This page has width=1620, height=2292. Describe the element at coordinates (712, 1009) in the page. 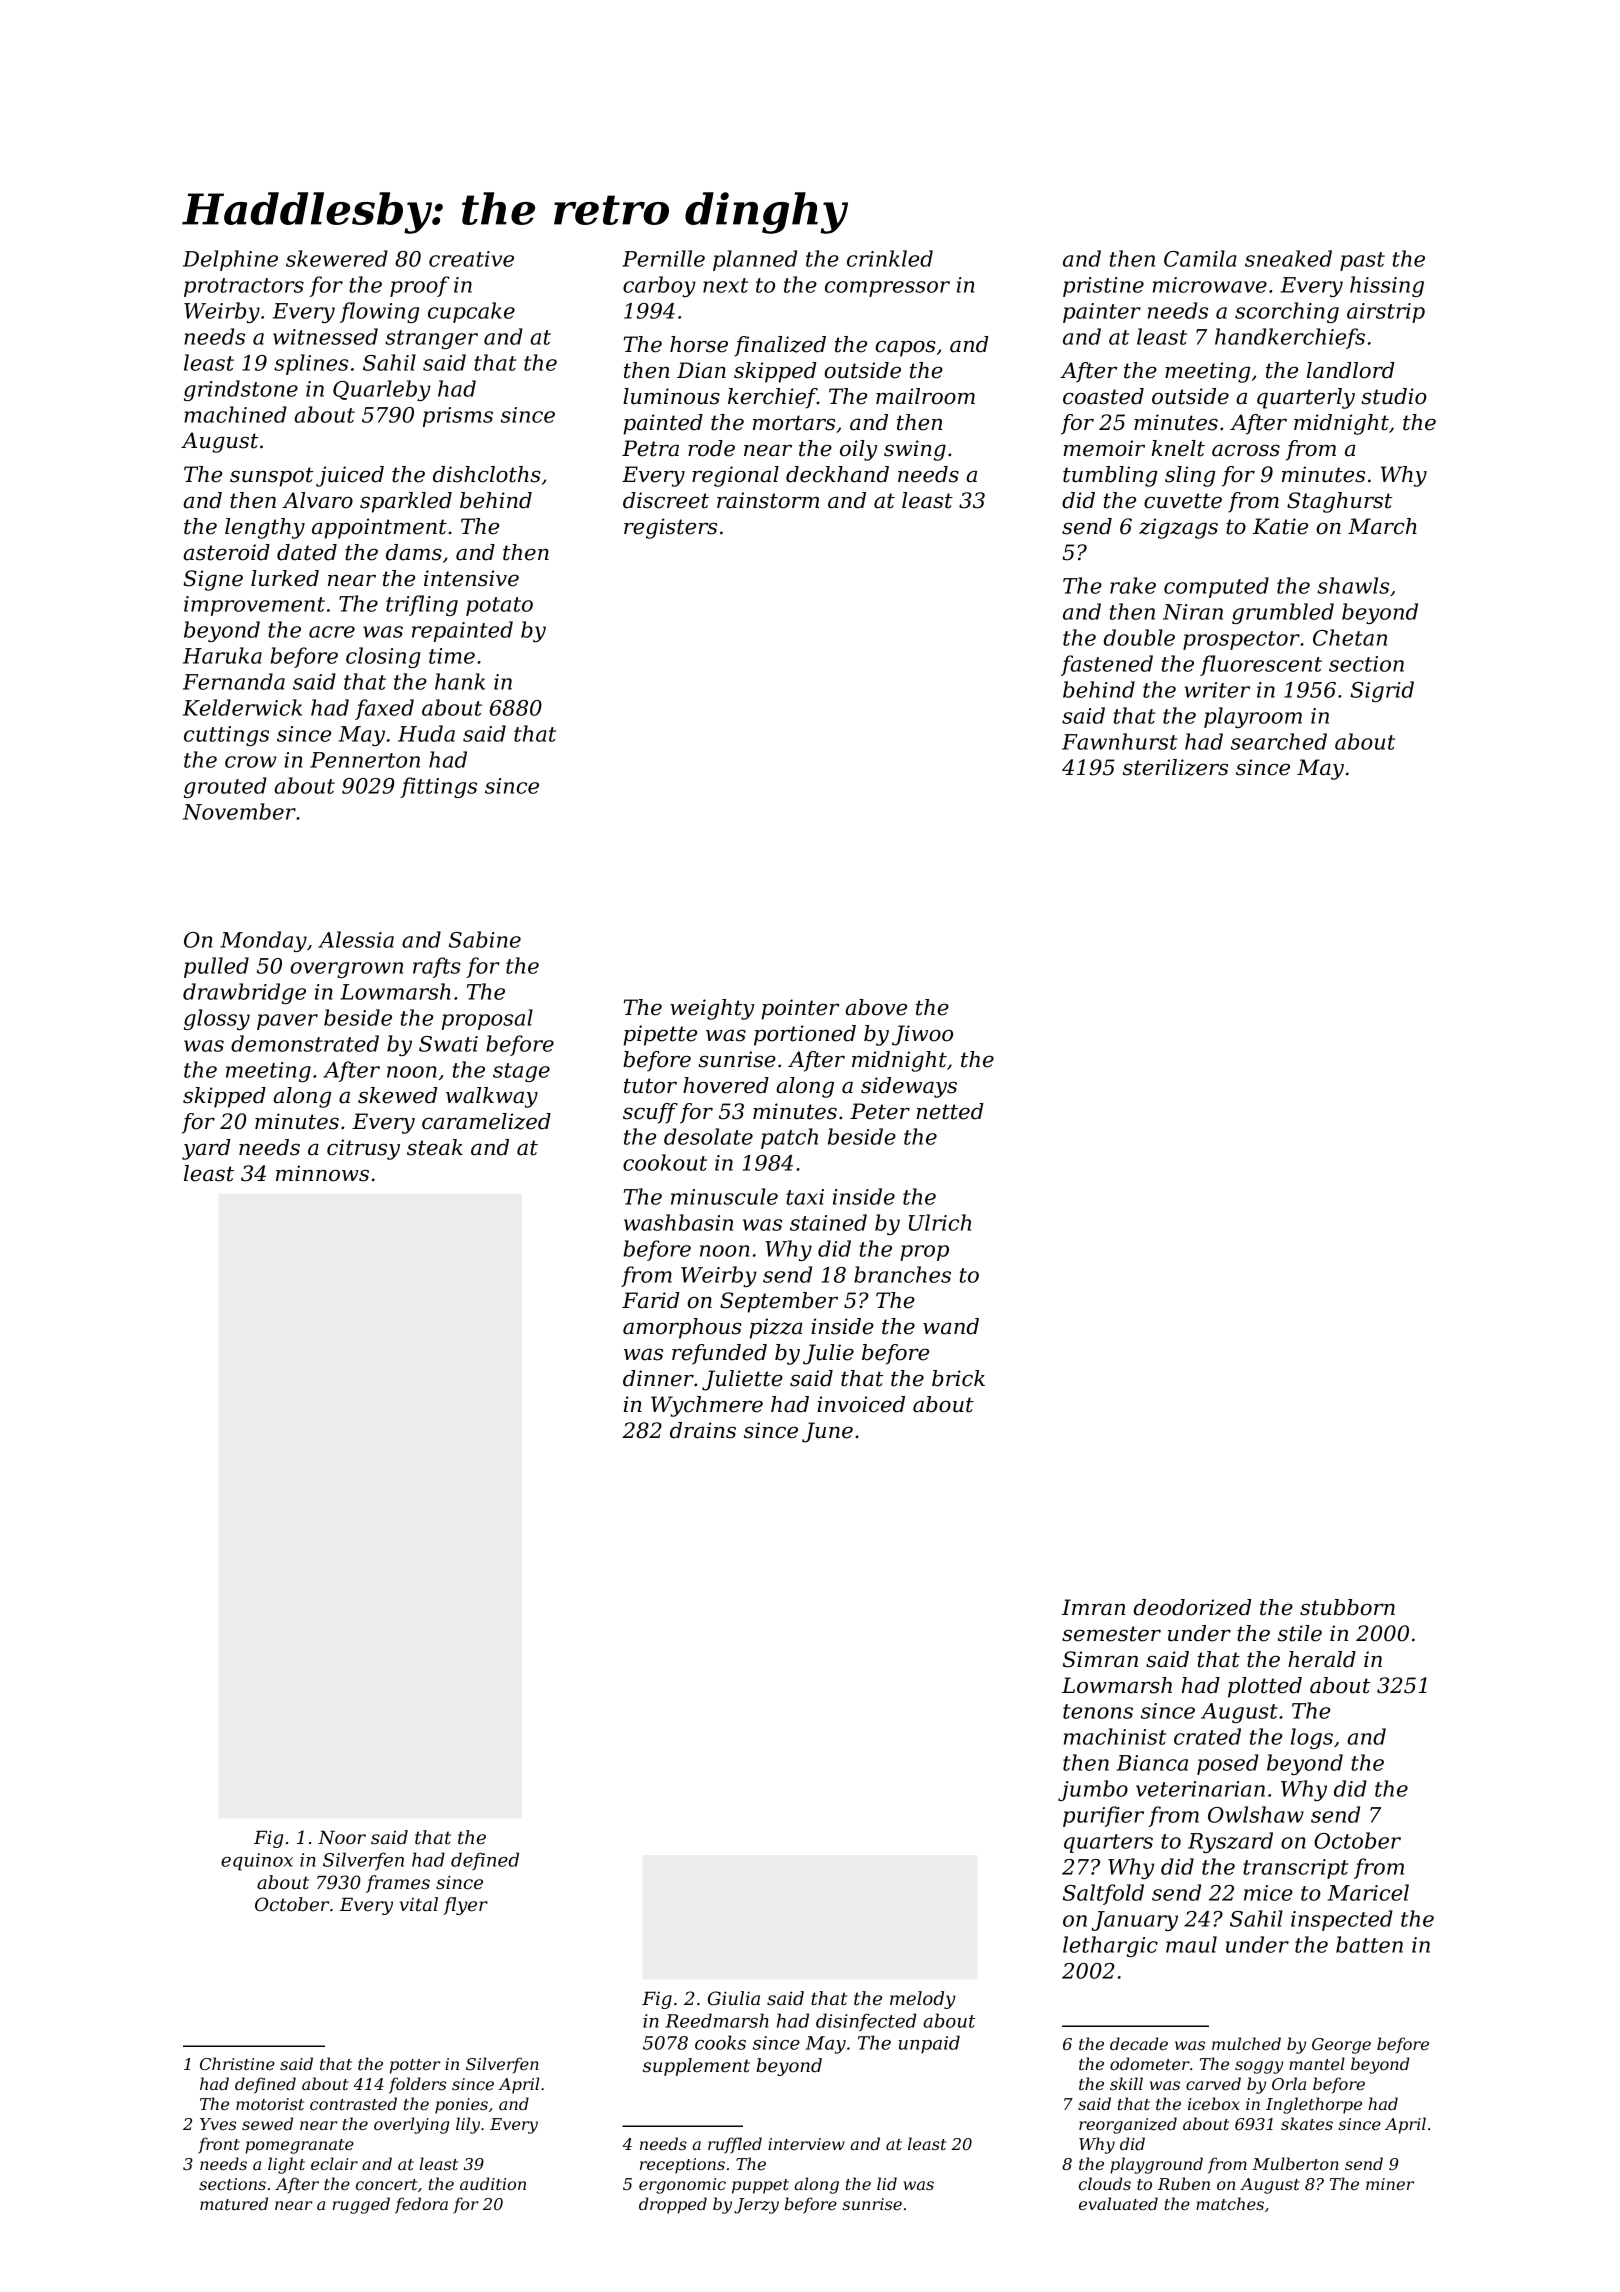

I see `weighty` at that location.
